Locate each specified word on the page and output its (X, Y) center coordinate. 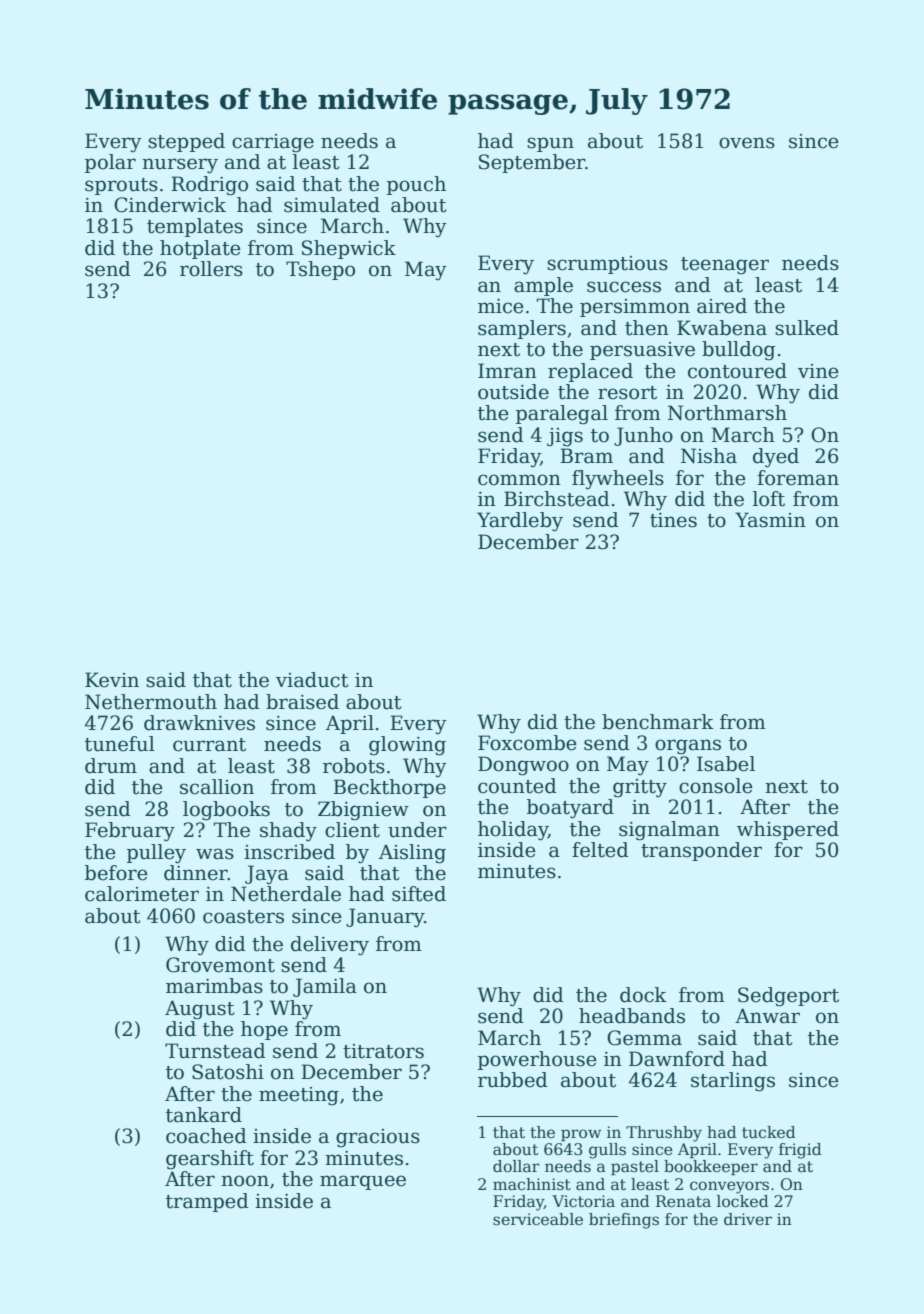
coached (206, 1136)
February (130, 832)
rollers (211, 269)
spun (550, 144)
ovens (747, 143)
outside (513, 392)
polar (110, 163)
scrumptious (607, 265)
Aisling (412, 854)
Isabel (726, 764)
